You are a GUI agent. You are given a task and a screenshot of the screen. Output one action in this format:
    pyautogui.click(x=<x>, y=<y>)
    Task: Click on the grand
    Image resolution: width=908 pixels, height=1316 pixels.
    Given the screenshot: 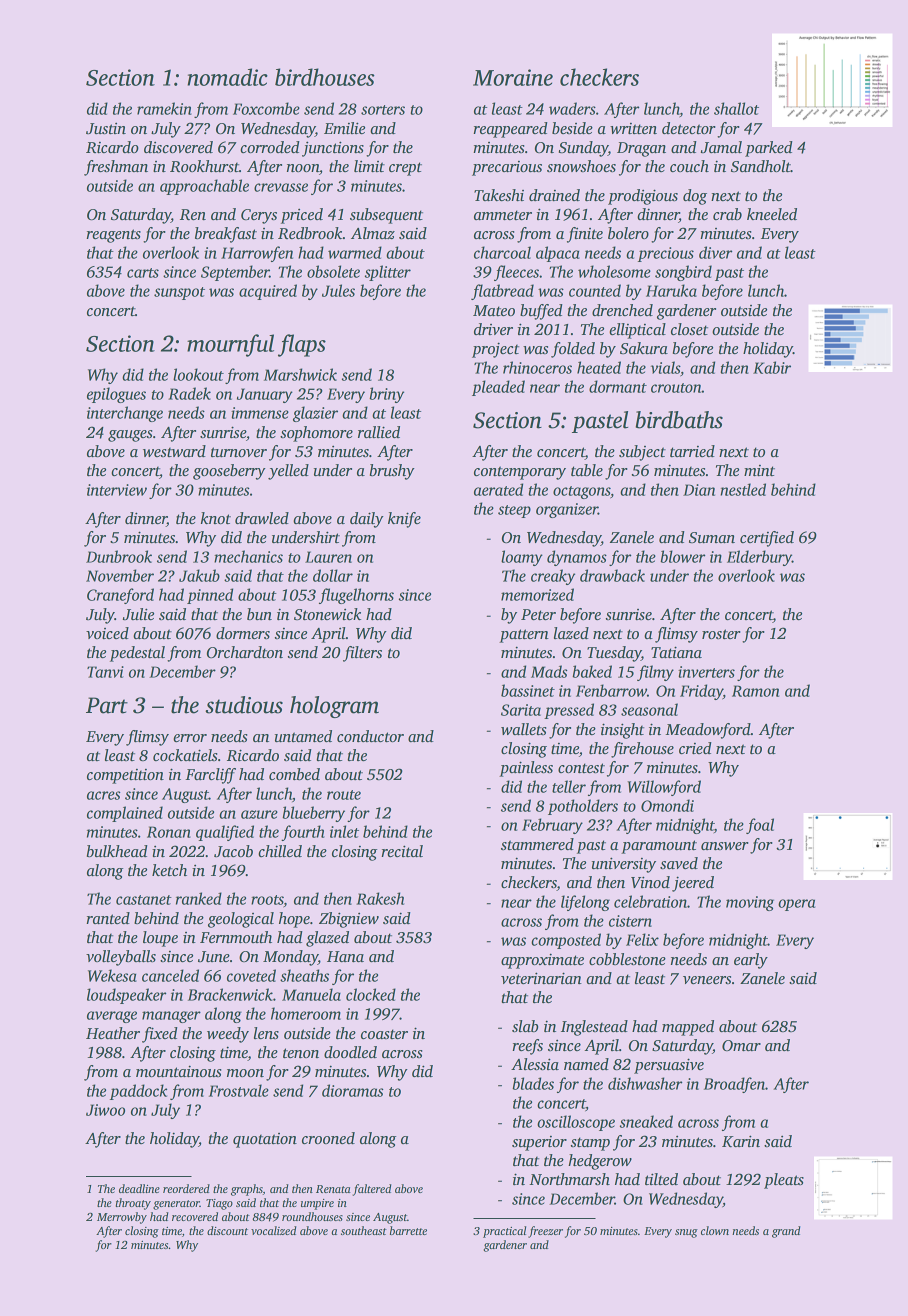 What is the action you would take?
    pyautogui.click(x=786, y=1232)
